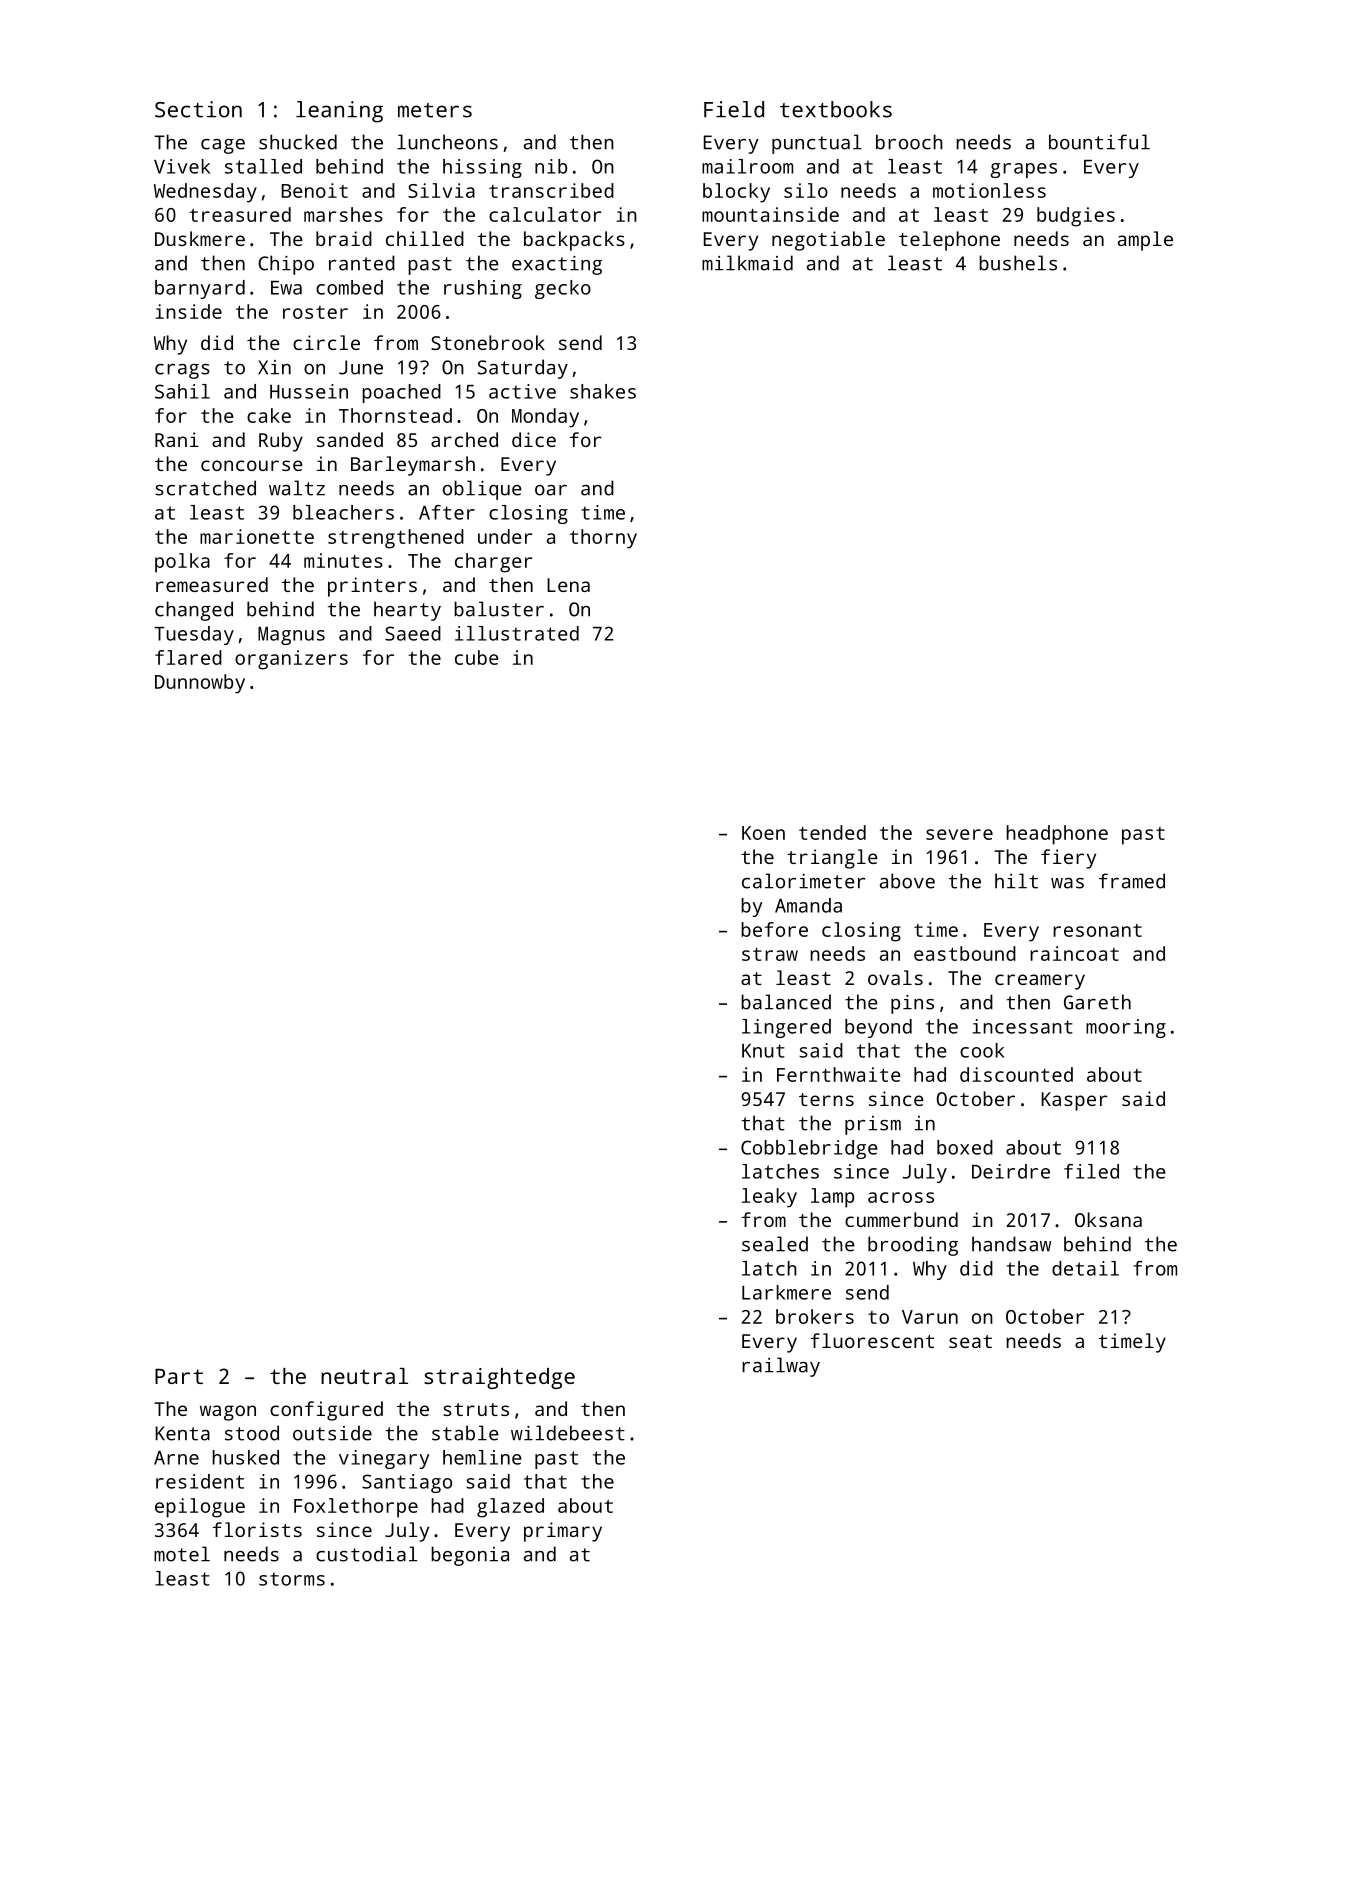  Describe the element at coordinates (568, 585) in the screenshot. I see `Lena` at that location.
